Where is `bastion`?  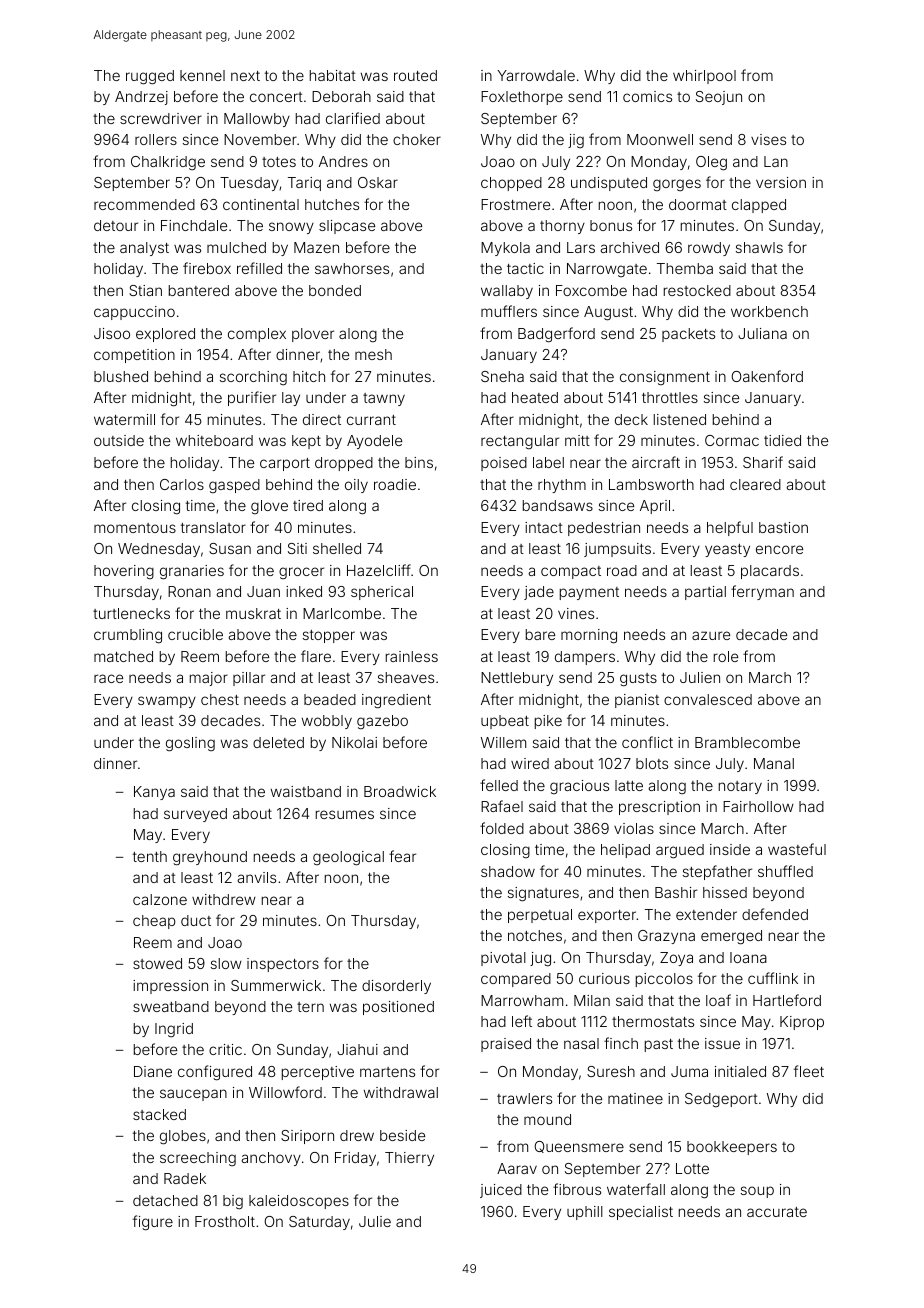
bastion is located at coordinates (783, 527).
